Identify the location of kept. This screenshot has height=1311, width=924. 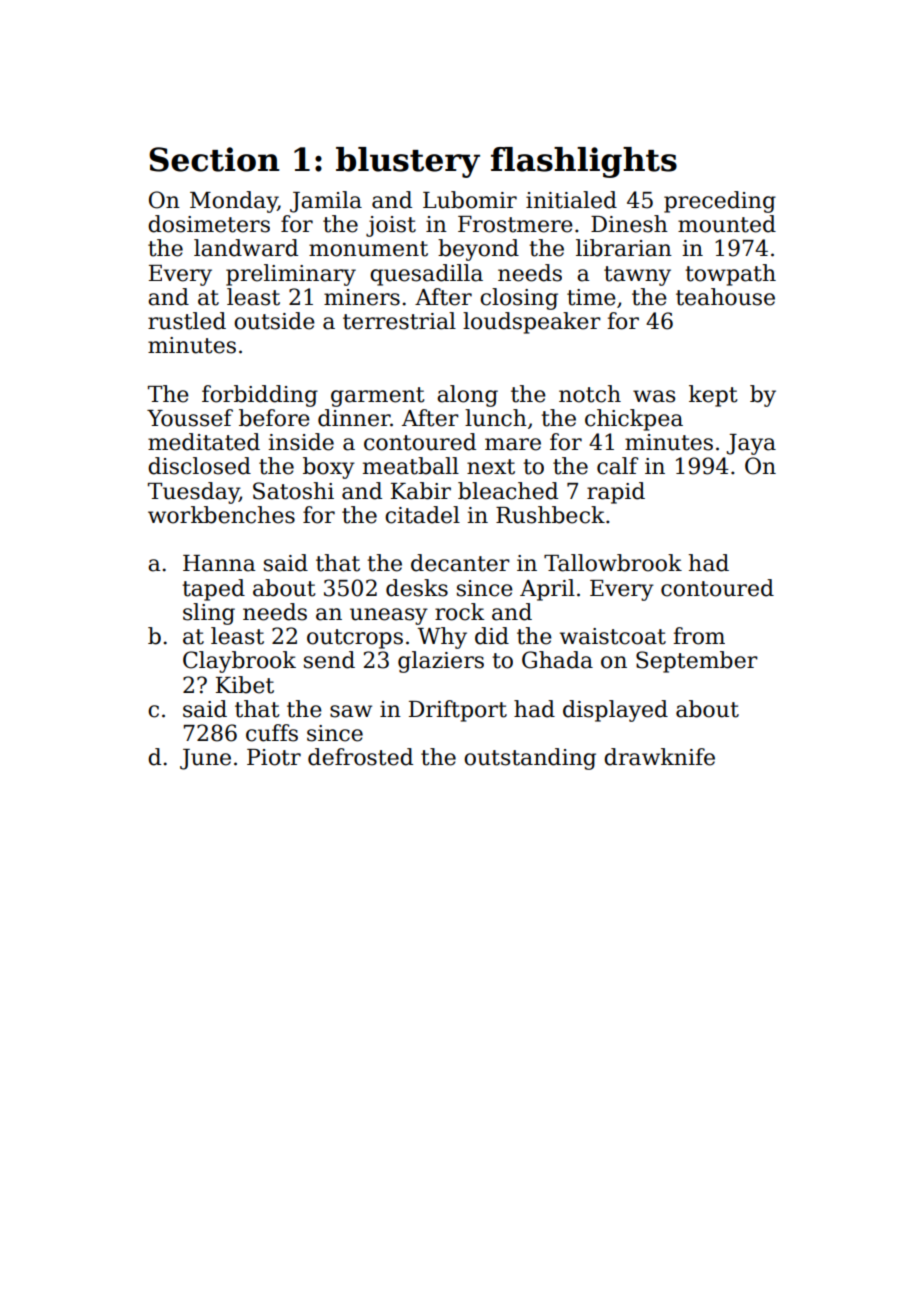
(713, 396).
